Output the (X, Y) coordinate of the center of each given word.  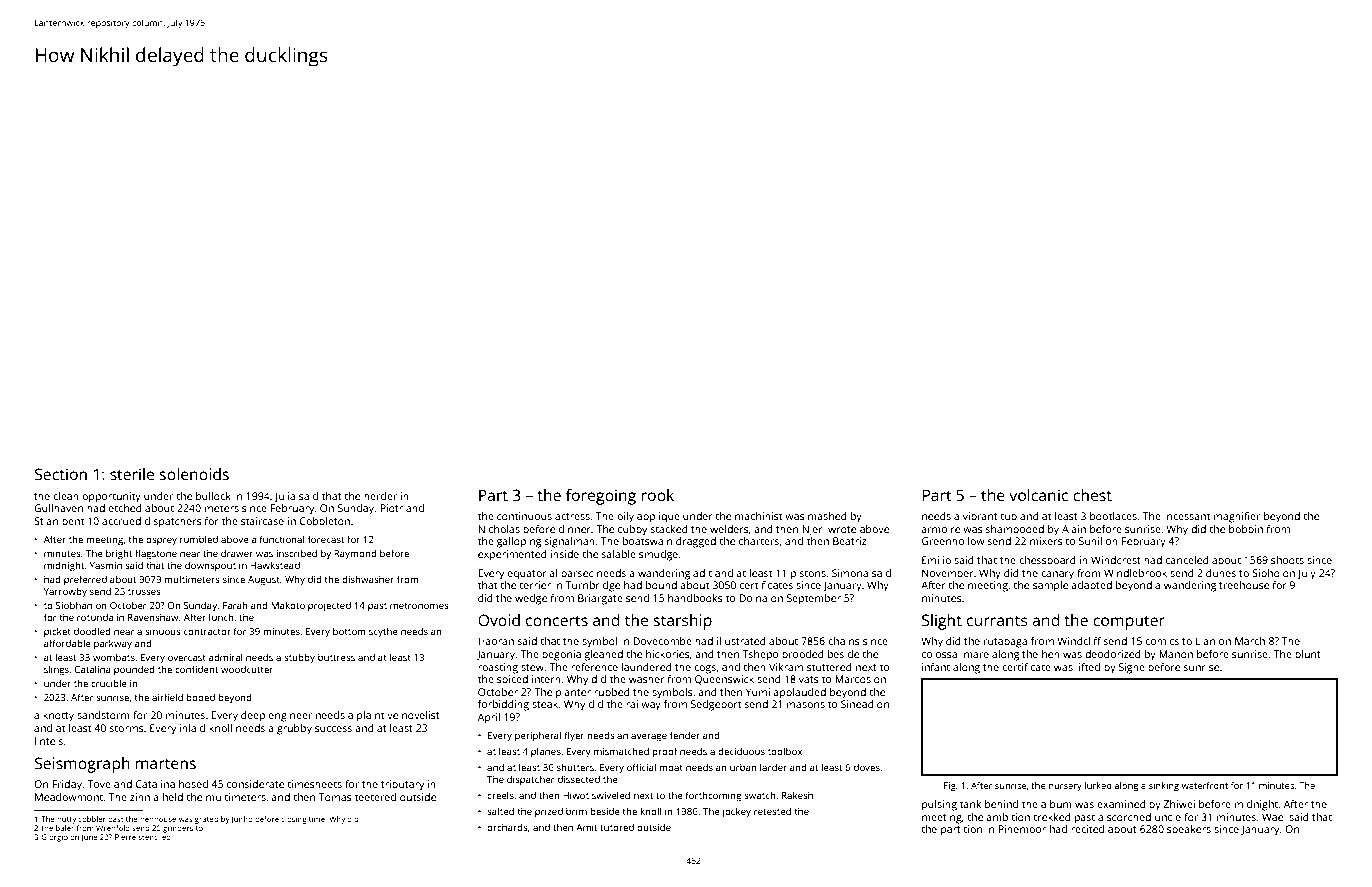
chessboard (1047, 560)
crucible (109, 683)
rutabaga (1005, 642)
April (489, 718)
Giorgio (55, 838)
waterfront (1205, 785)
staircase (262, 521)
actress (572, 516)
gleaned (603, 655)
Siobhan (74, 605)
